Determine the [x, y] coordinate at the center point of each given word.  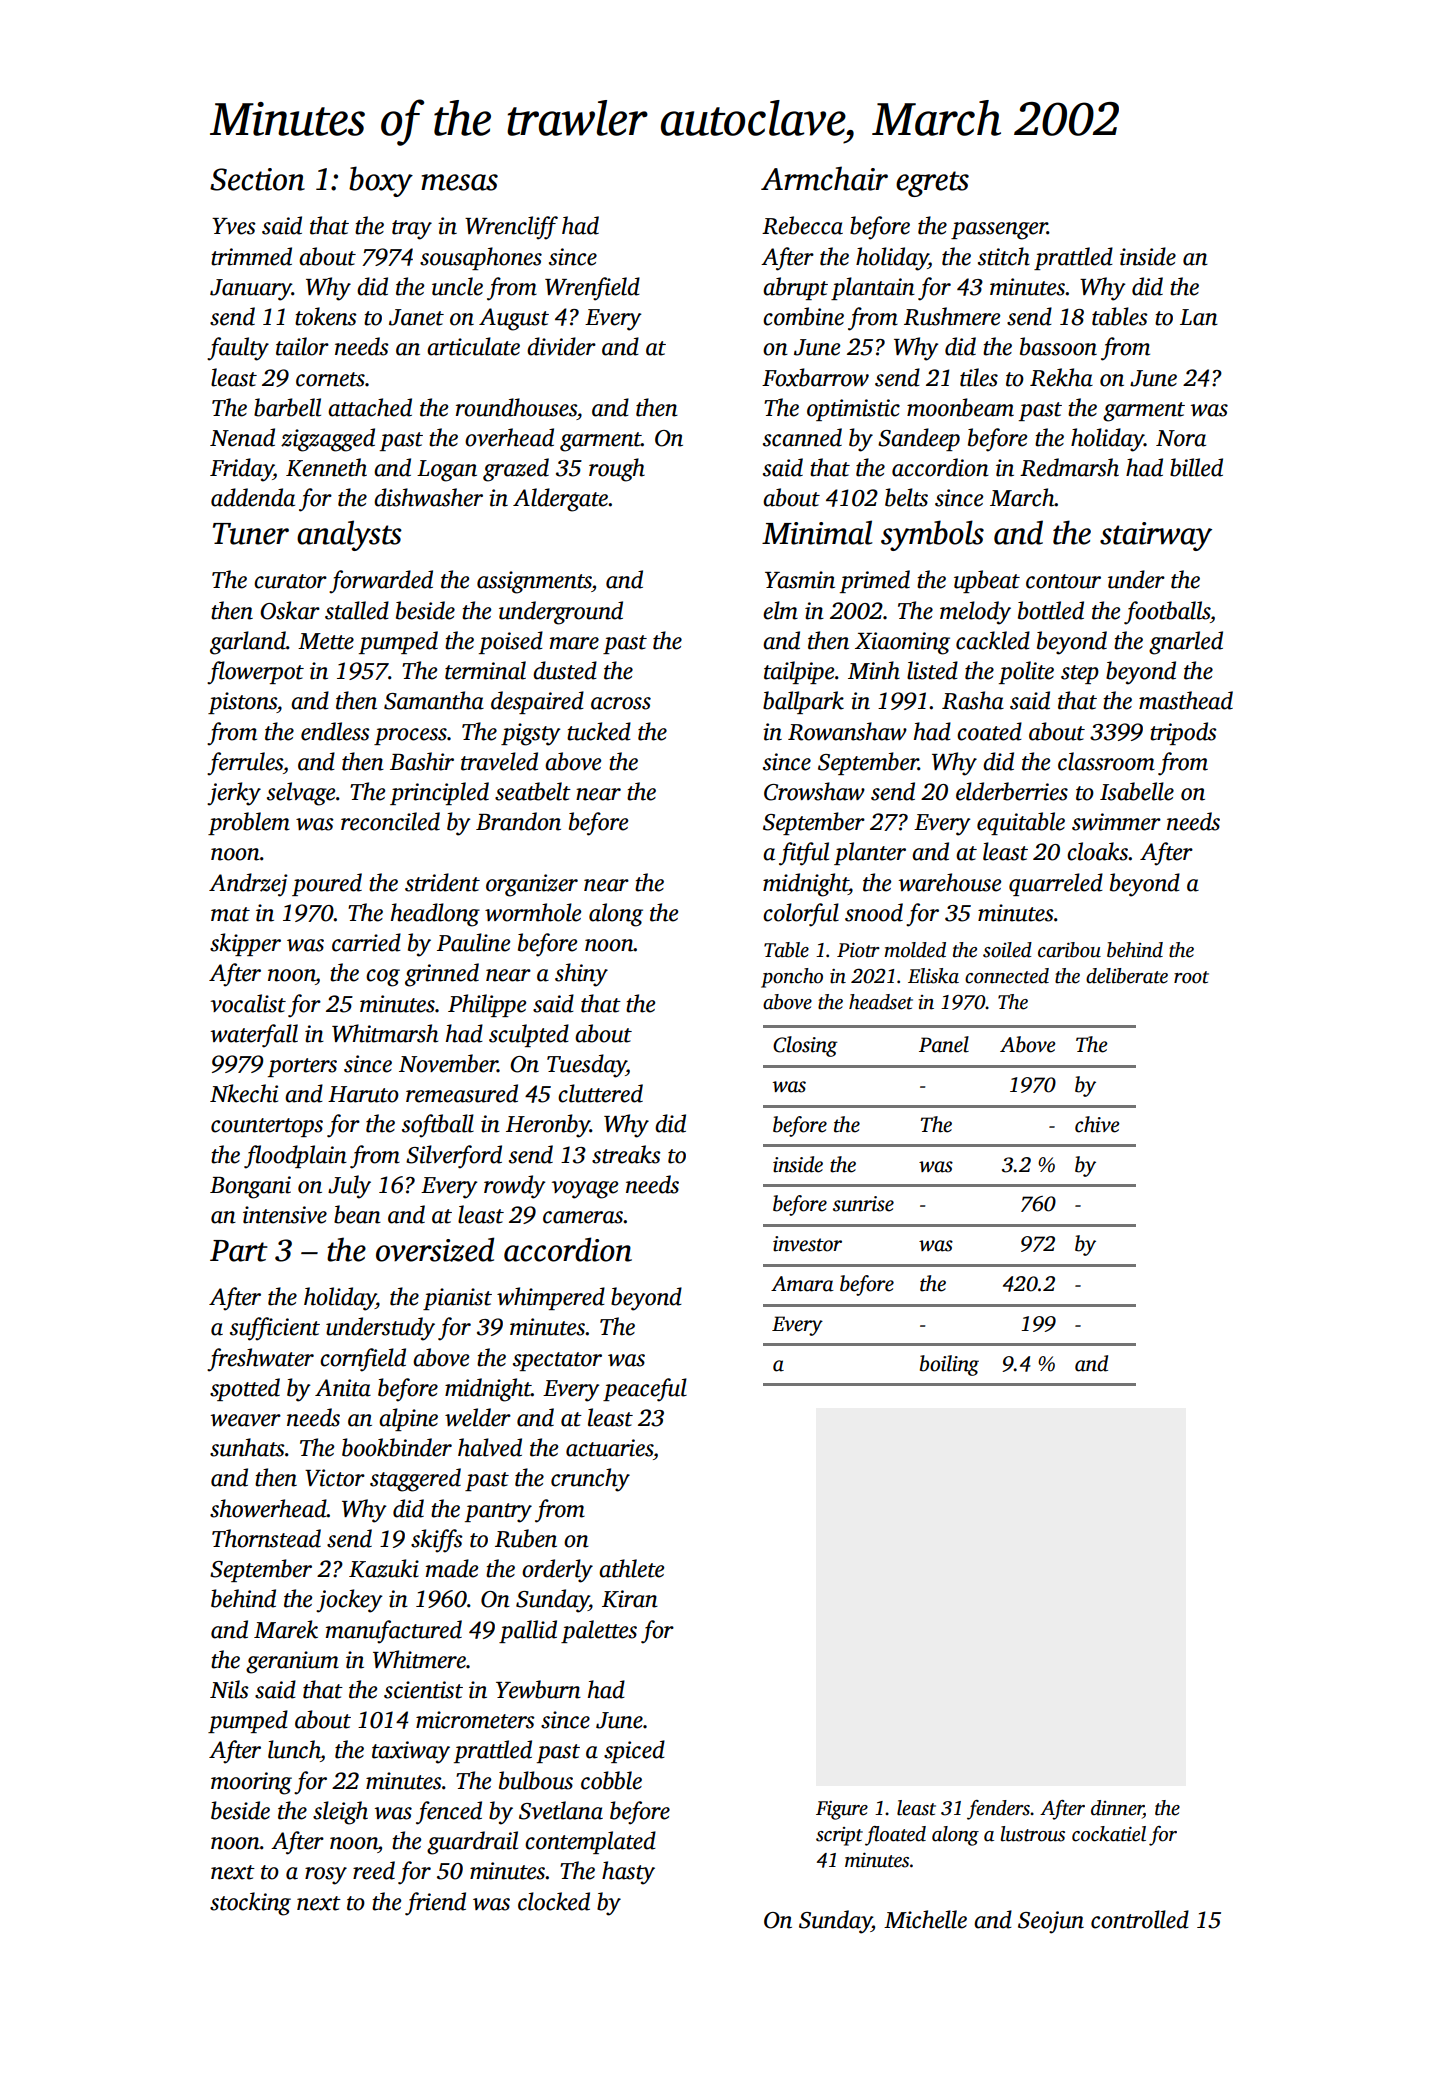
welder [478, 1417]
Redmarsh [1069, 467]
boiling [949, 1365]
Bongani [250, 1187]
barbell [287, 407]
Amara [802, 1284]
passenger [999, 231]
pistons [242, 703]
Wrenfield [592, 289]
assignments [534, 582]
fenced [449, 1813]
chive [1097, 1124]
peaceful [645, 1390]
